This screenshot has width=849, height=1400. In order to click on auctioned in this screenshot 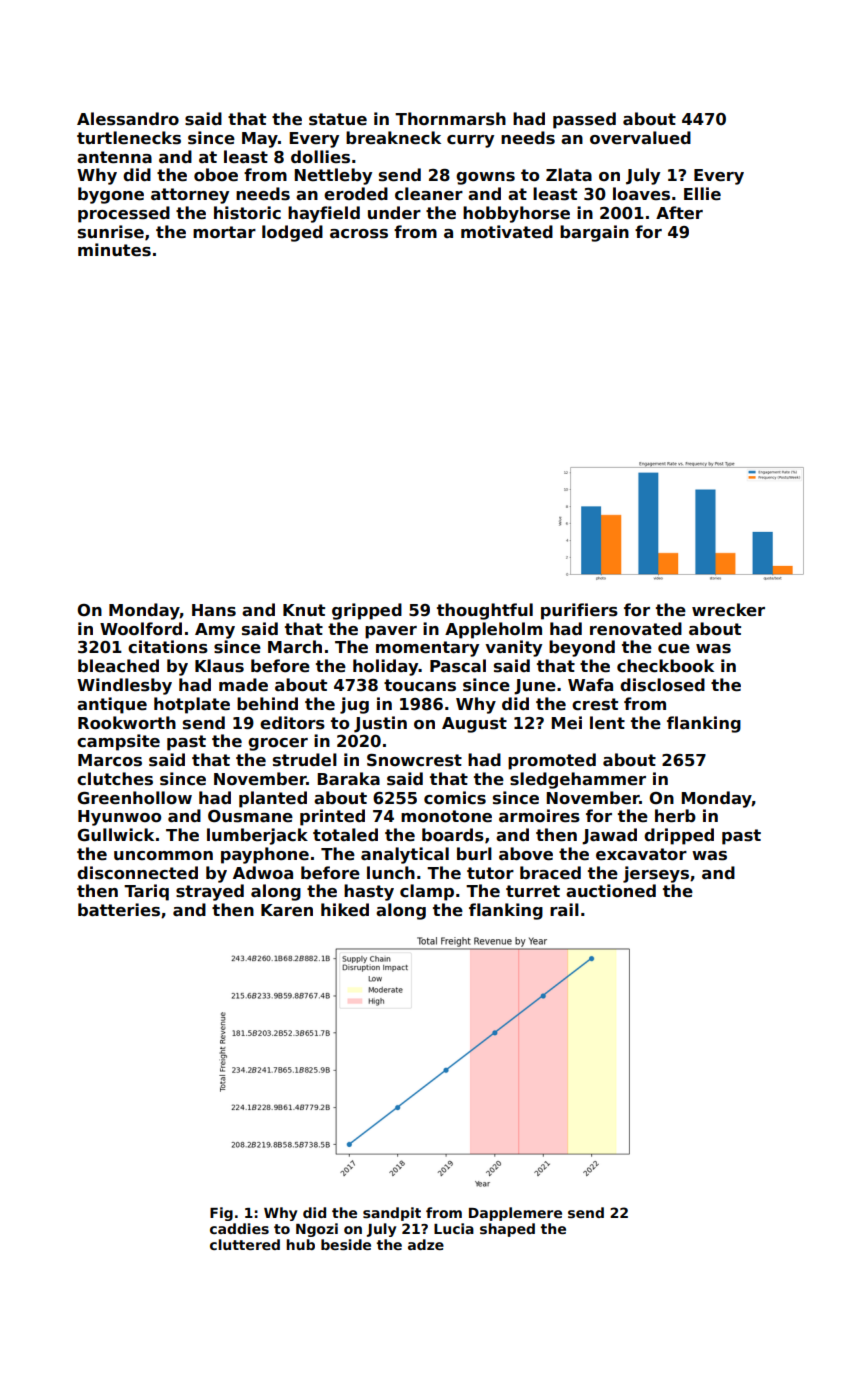, I will do `click(611, 891)`.
